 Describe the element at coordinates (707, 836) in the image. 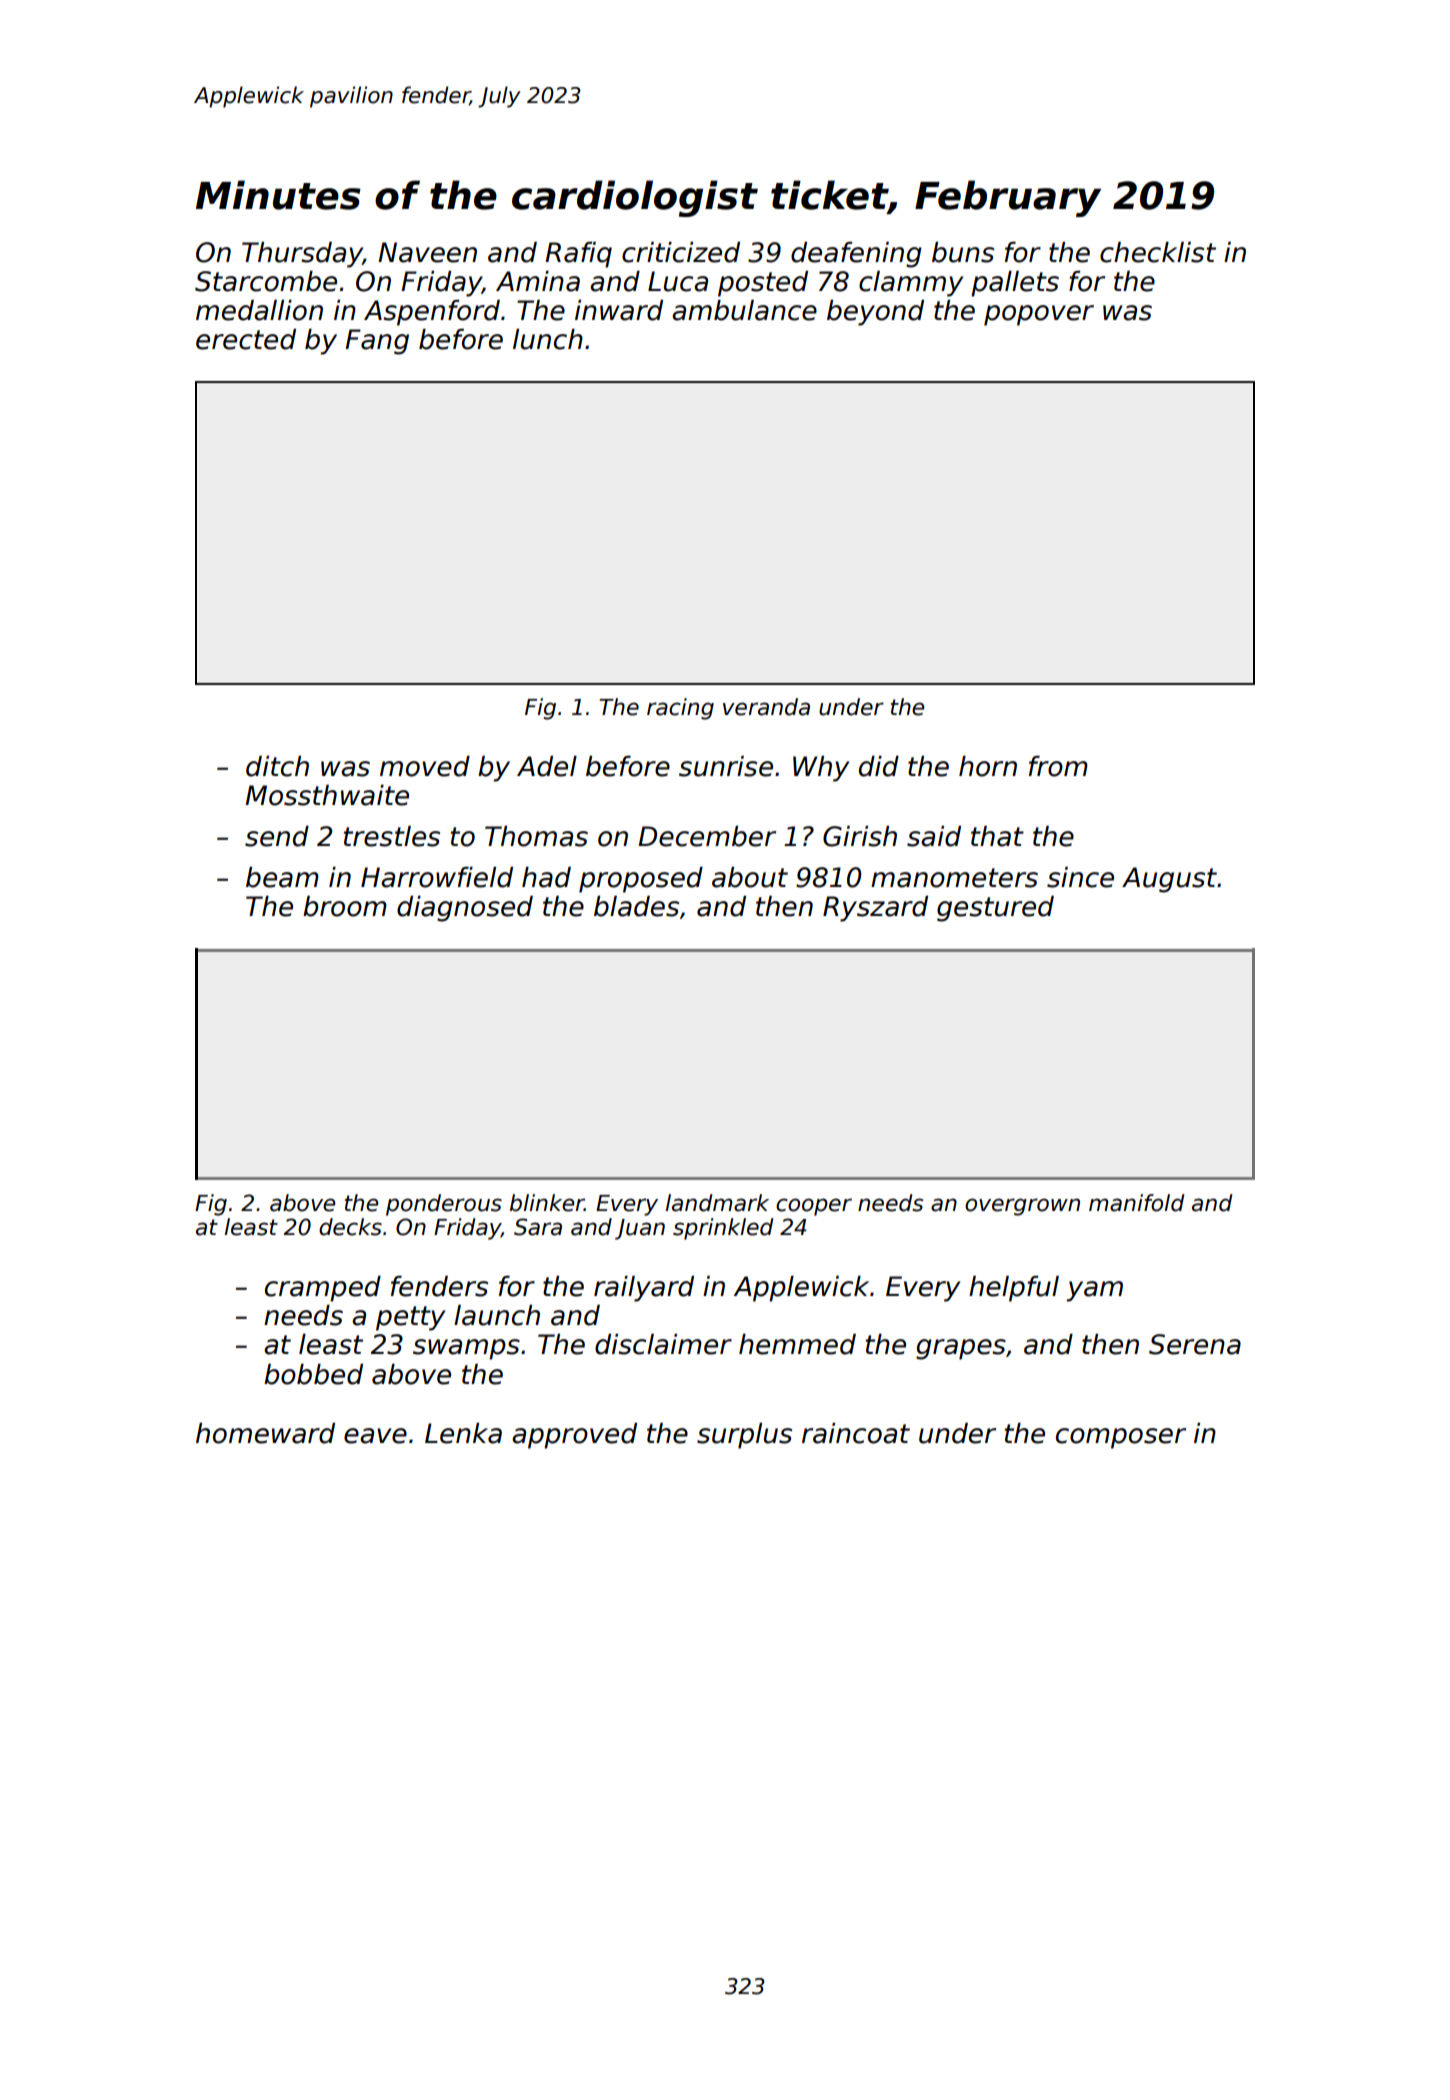

I see `December` at that location.
